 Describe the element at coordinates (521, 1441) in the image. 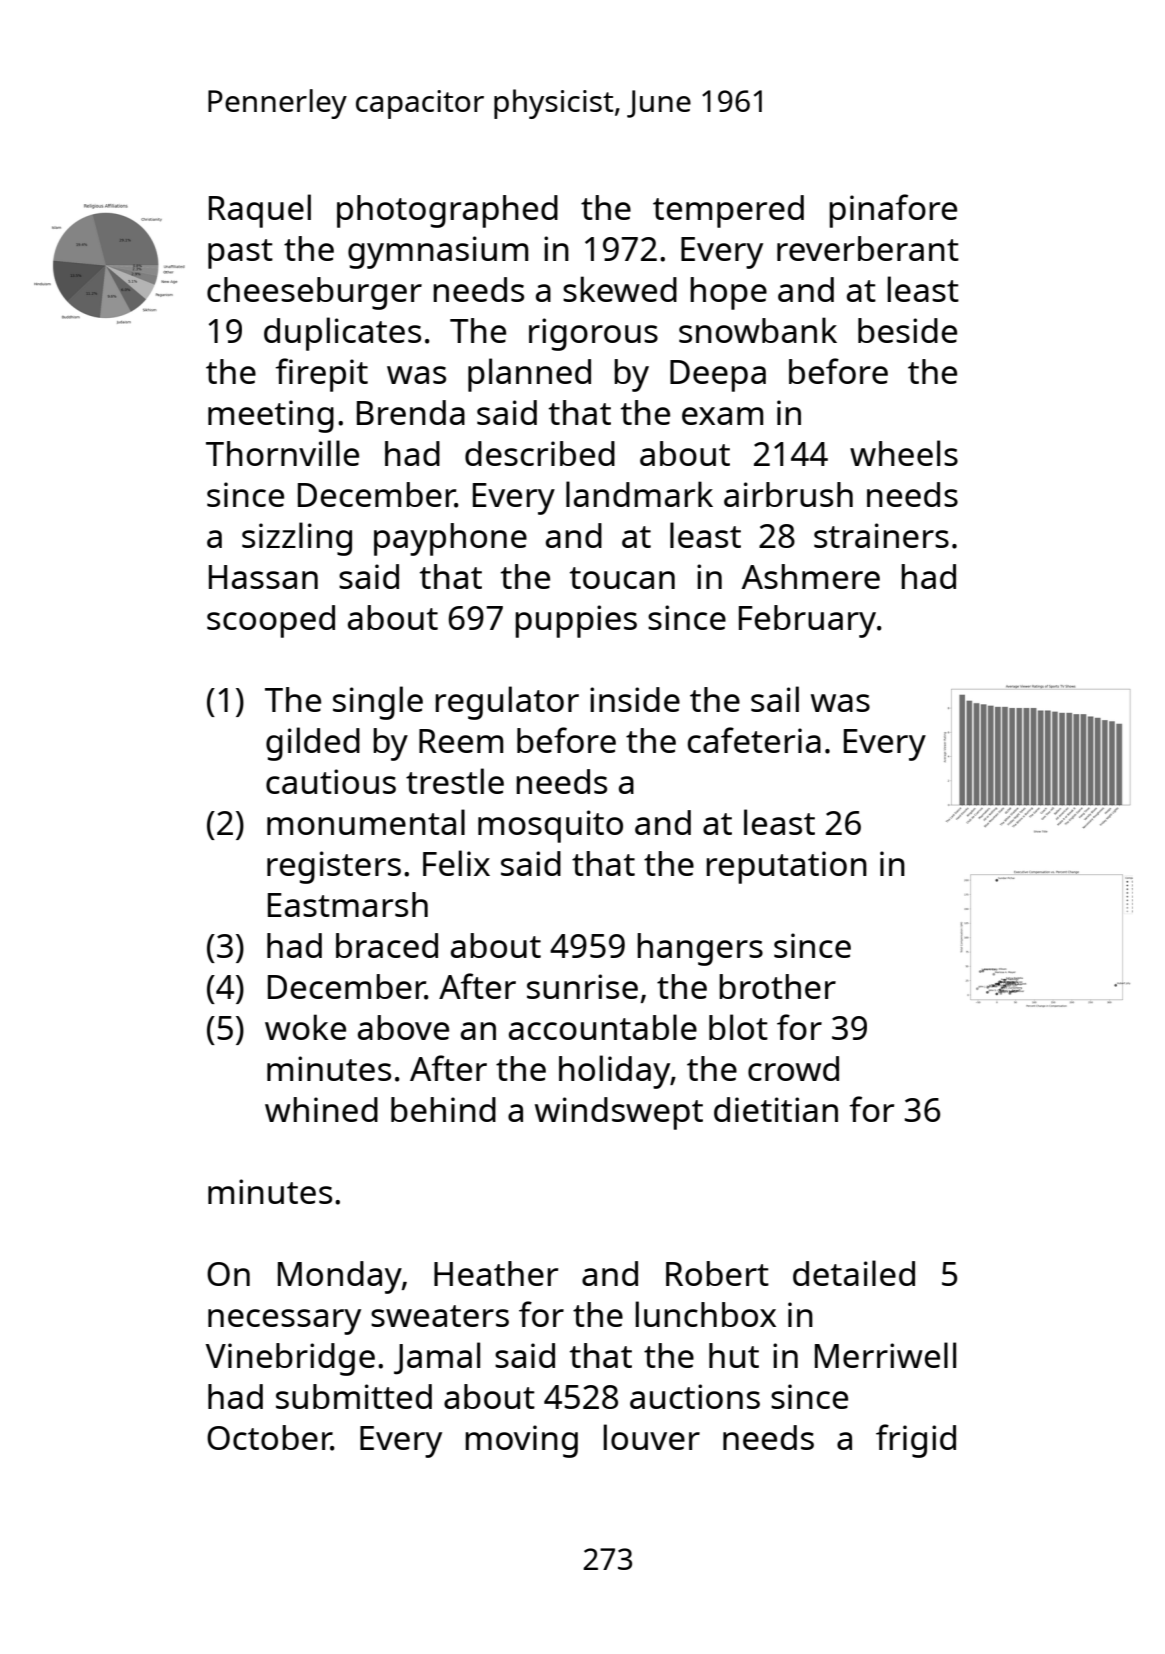

I see `moving` at that location.
